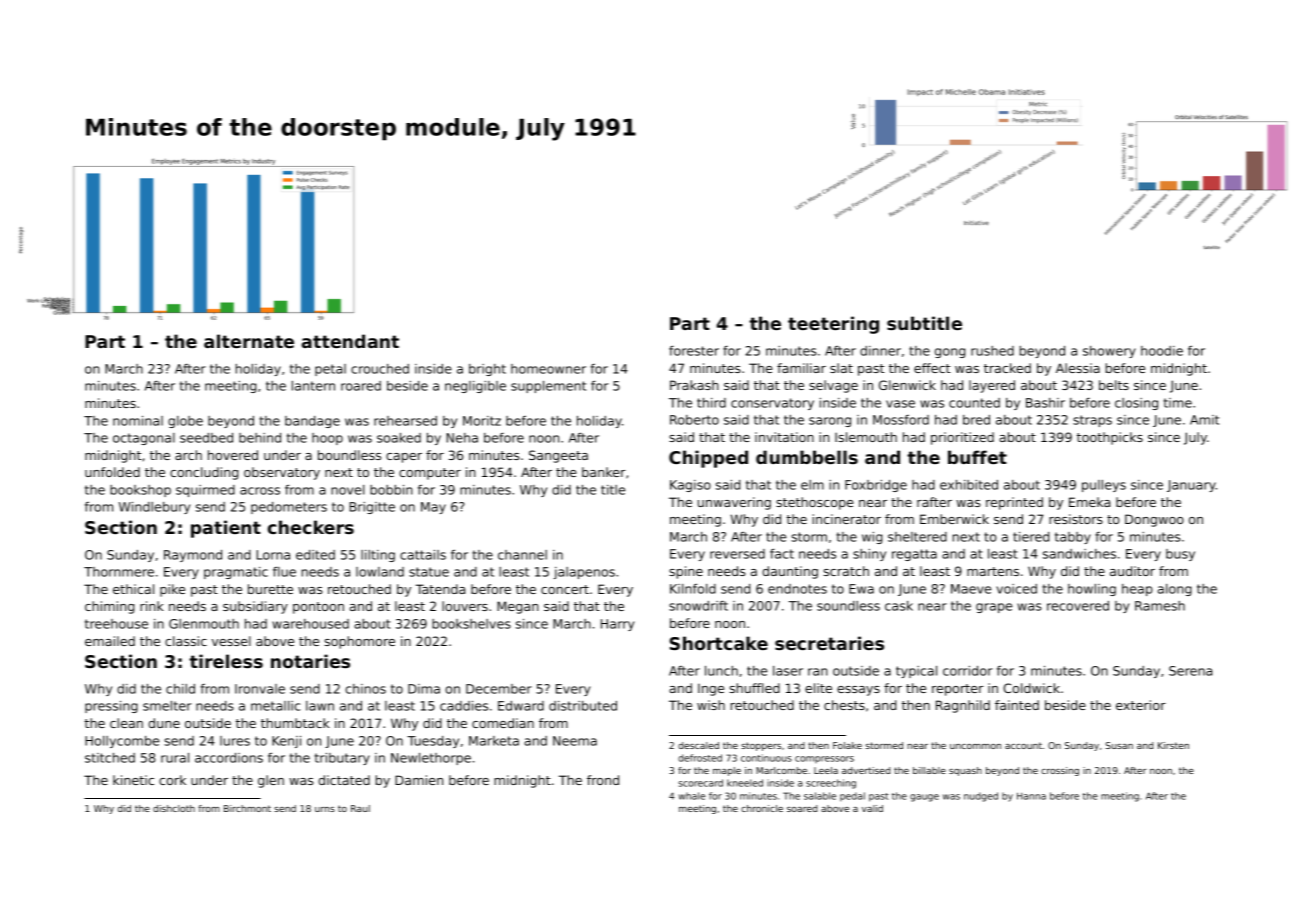 The height and width of the page is (924, 1308). I want to click on along, so click(1175, 590).
